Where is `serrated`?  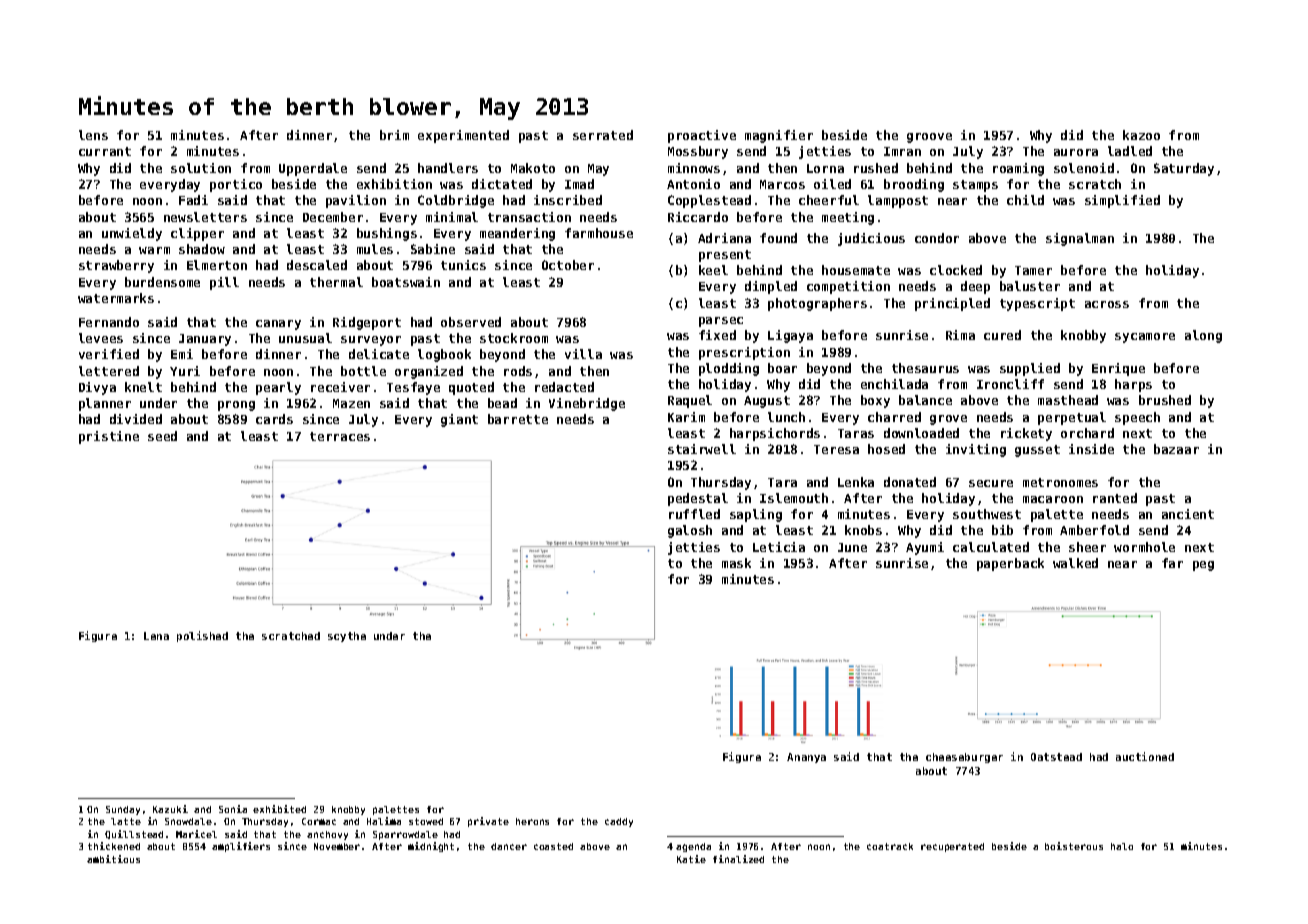 serrated is located at coordinates (603, 135).
